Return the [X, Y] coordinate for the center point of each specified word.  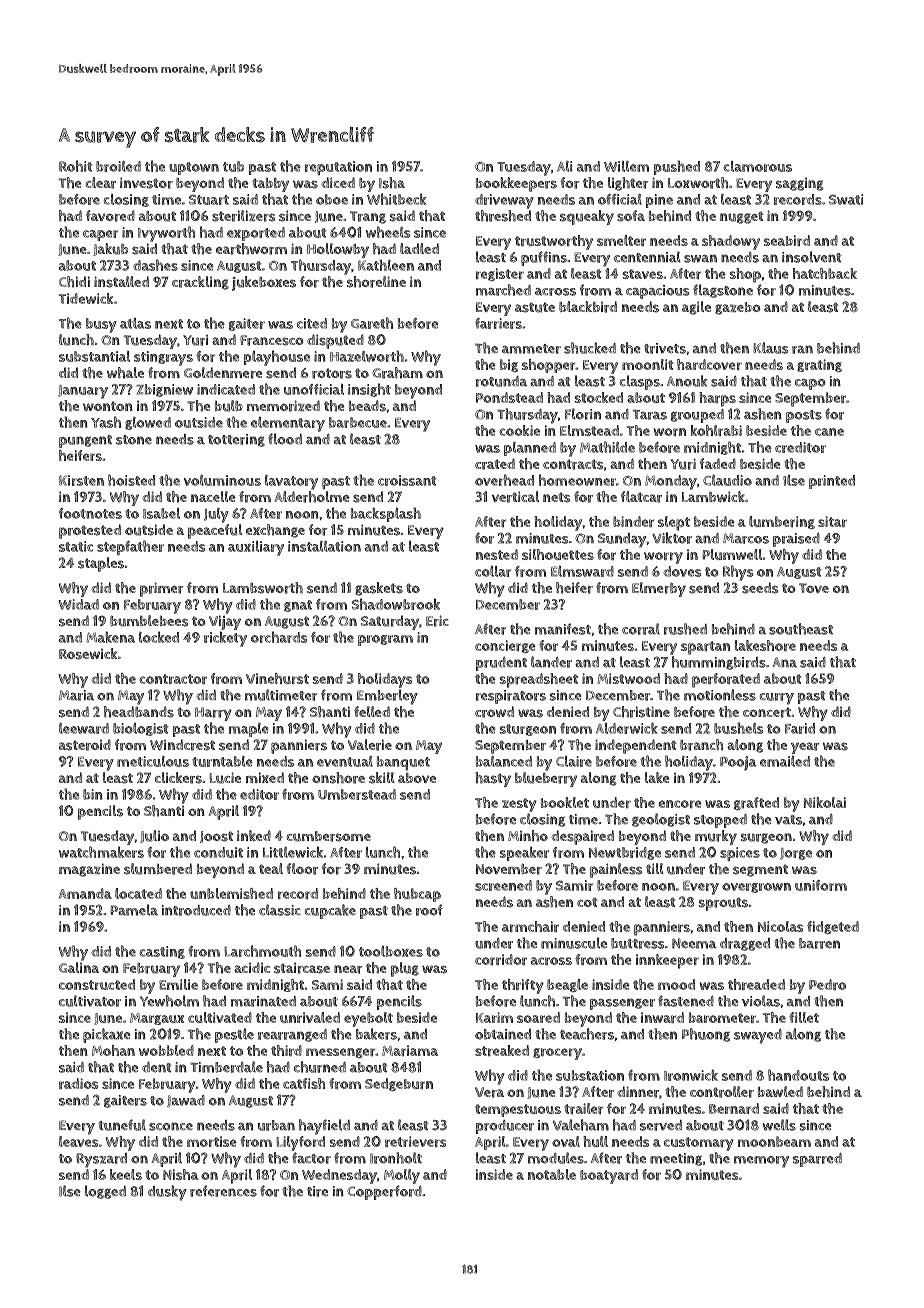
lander [551, 662]
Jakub [110, 249]
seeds [760, 588]
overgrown [756, 888]
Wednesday [339, 1176]
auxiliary [256, 548]
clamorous [758, 166]
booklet [565, 802]
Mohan [113, 1050]
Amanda [85, 893]
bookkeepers [516, 184]
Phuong [706, 1035]
